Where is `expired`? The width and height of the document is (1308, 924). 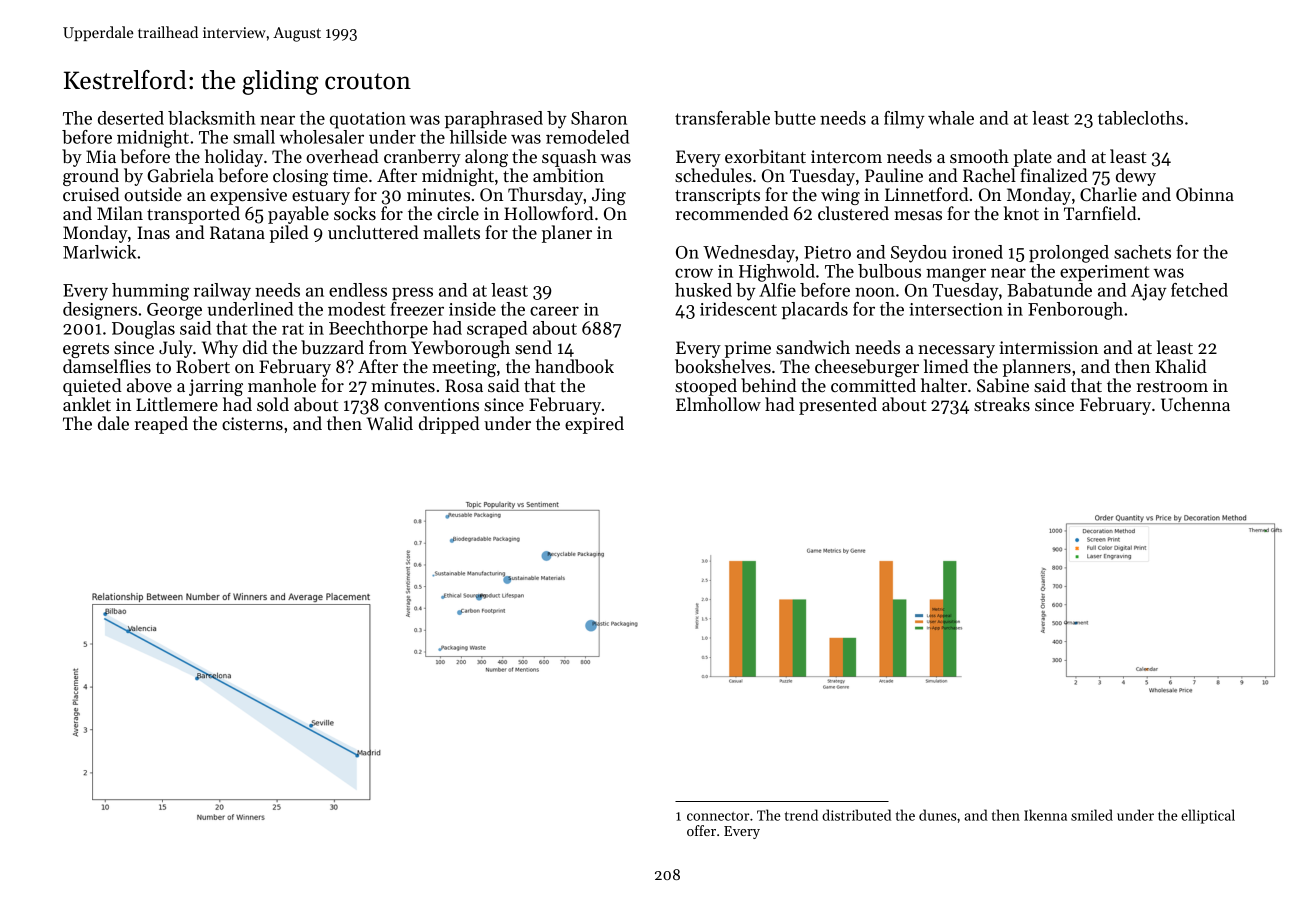 expired is located at coordinates (594, 425).
